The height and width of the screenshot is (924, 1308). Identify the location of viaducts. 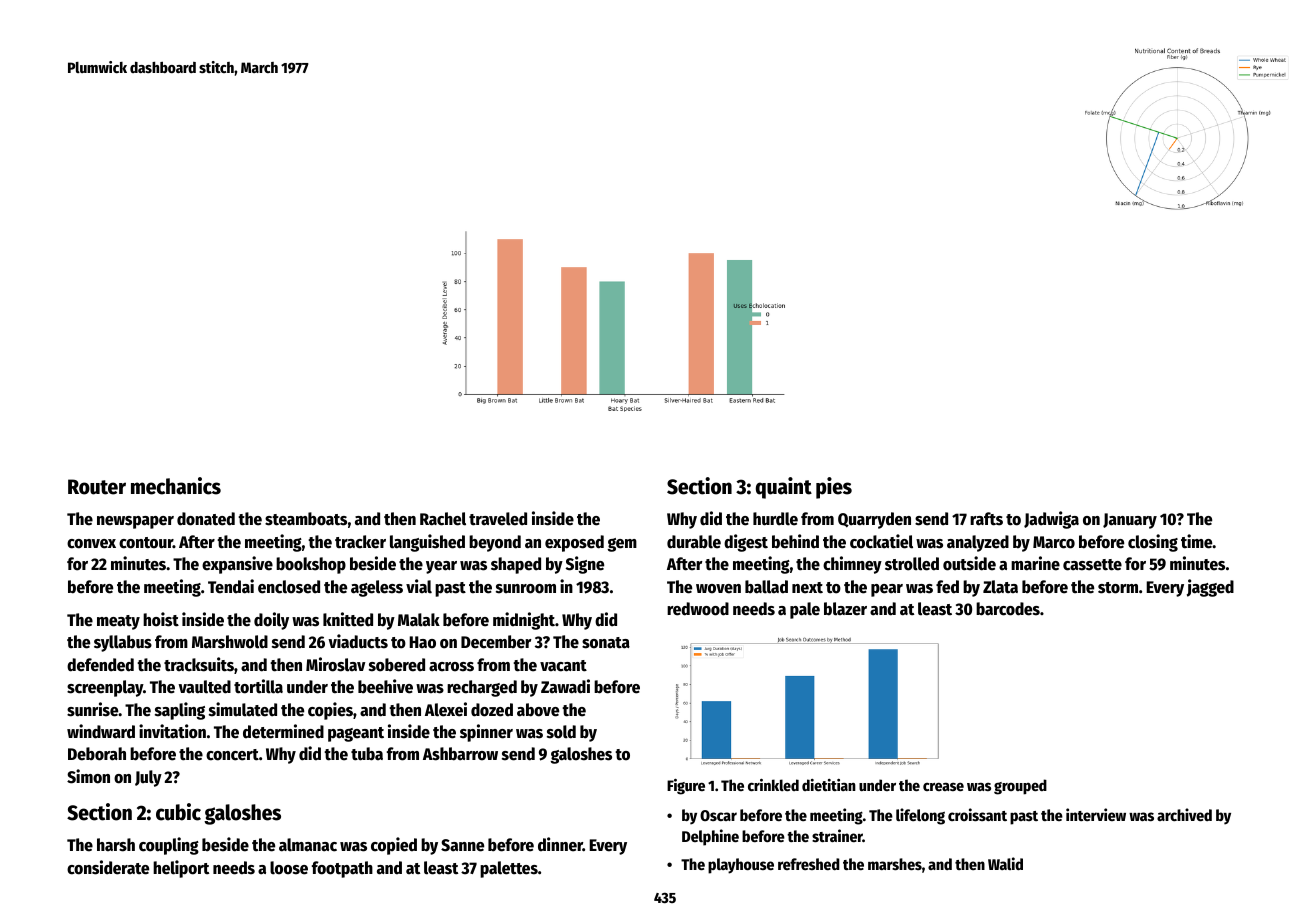
(358, 641).
